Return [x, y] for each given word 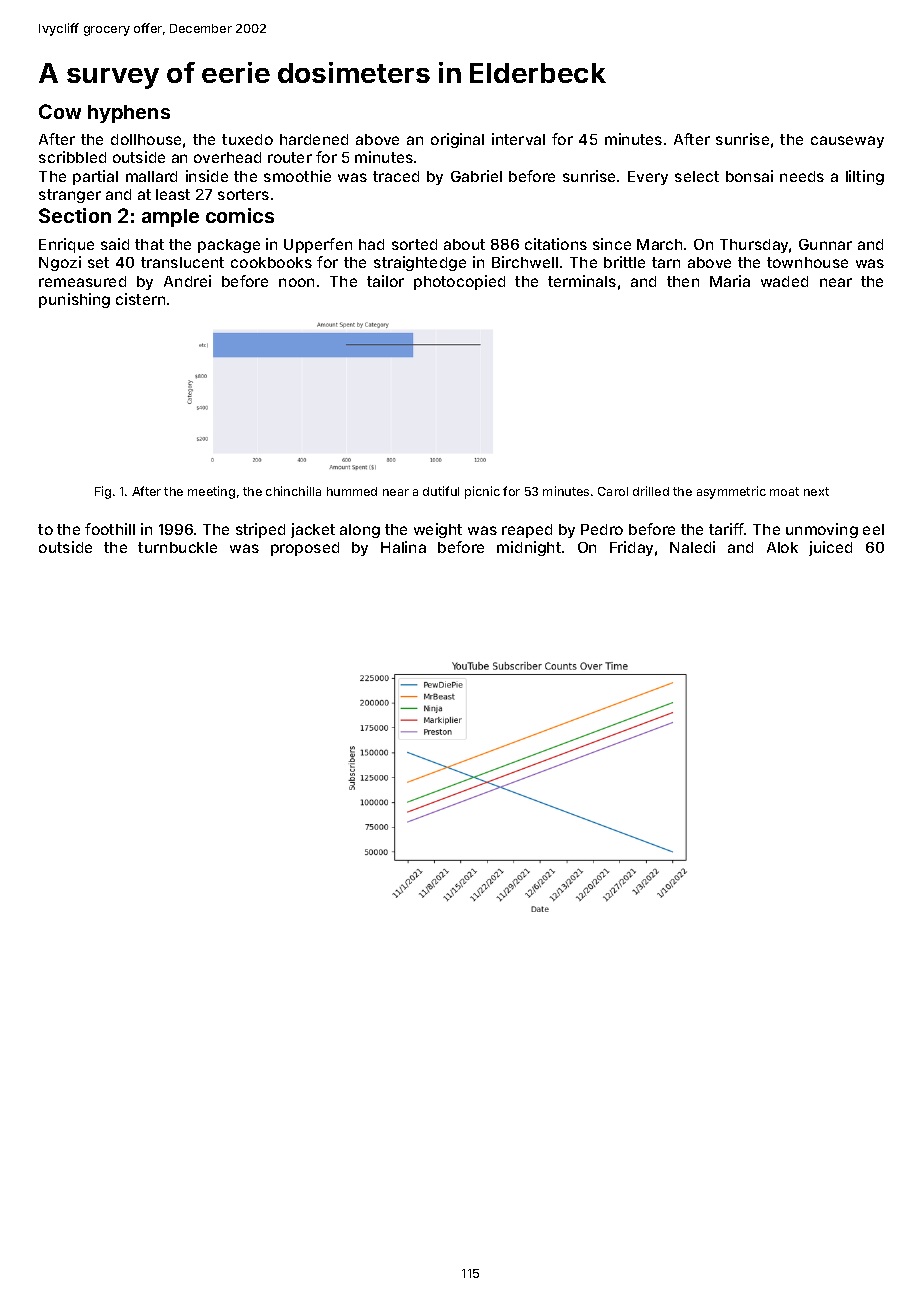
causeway [847, 142]
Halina [403, 547]
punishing [74, 300]
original [457, 140]
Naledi [692, 547]
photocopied [459, 282]
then [683, 281]
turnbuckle [177, 547]
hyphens [129, 114]
